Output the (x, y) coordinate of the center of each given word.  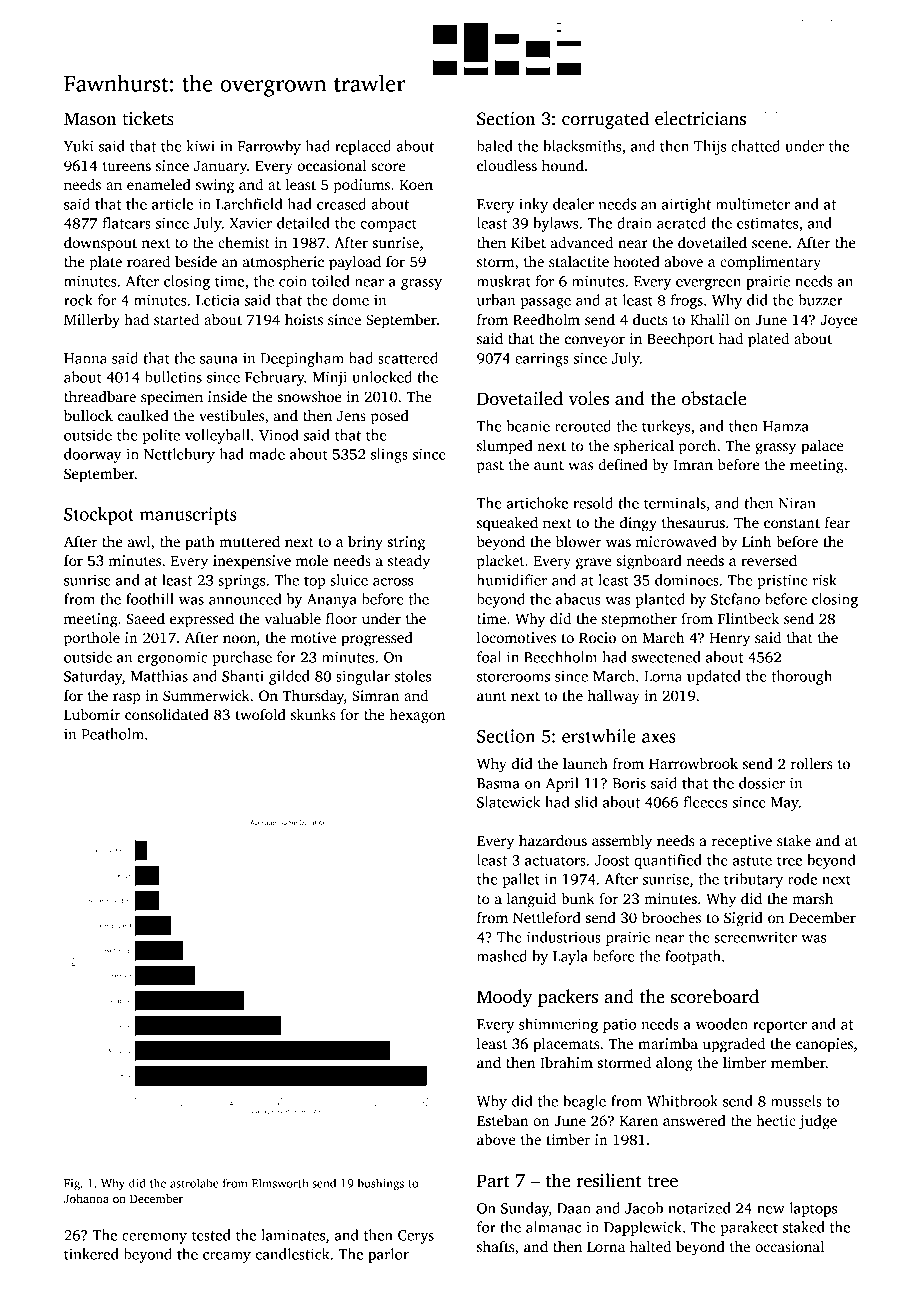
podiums (362, 186)
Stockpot (99, 516)
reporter (780, 1026)
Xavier (250, 223)
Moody (504, 998)
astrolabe (194, 1183)
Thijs (710, 147)
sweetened (666, 657)
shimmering (558, 1025)
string (406, 543)
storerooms (513, 677)
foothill (150, 599)
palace (822, 447)
